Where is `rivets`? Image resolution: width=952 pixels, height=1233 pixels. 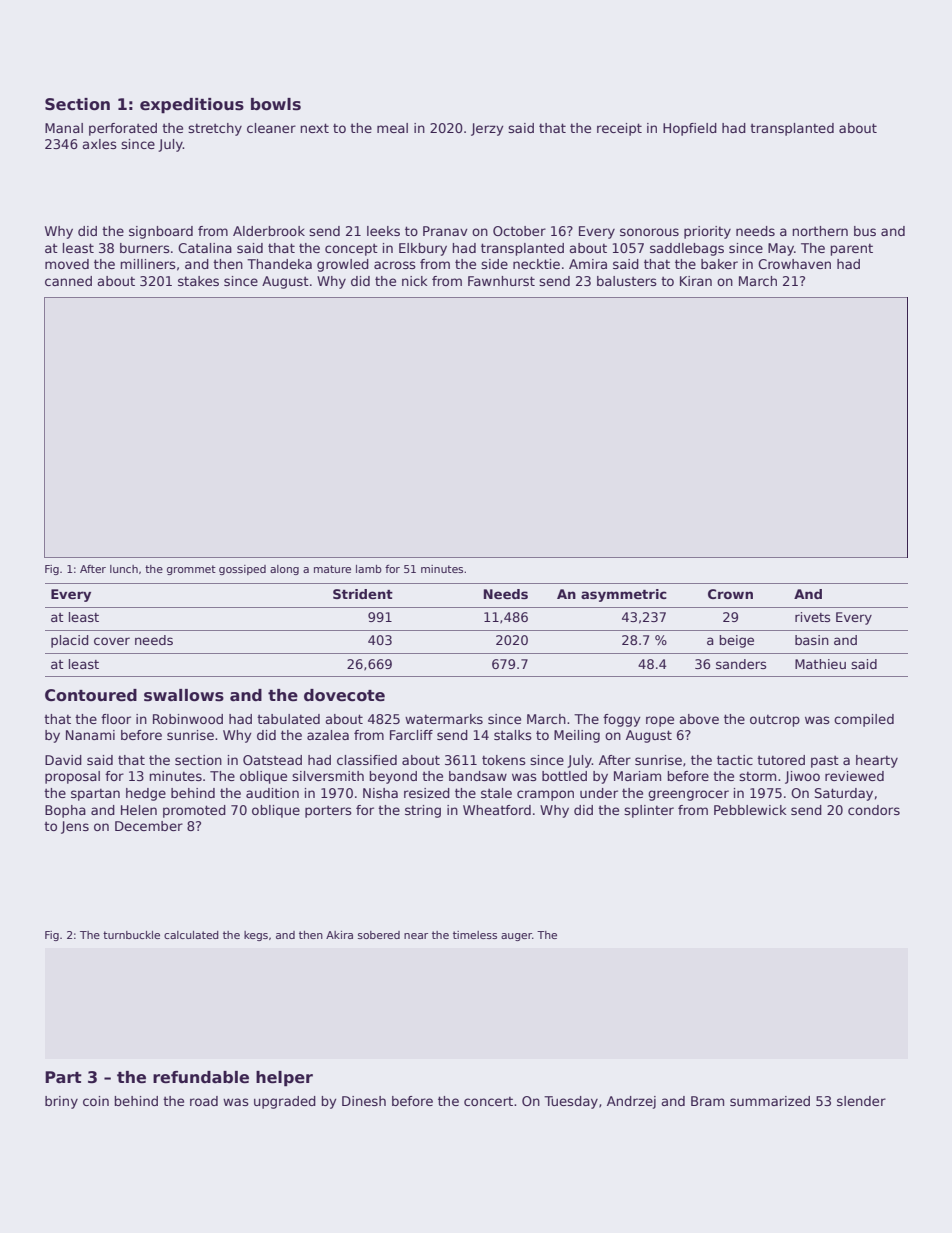 rivets is located at coordinates (812, 617).
